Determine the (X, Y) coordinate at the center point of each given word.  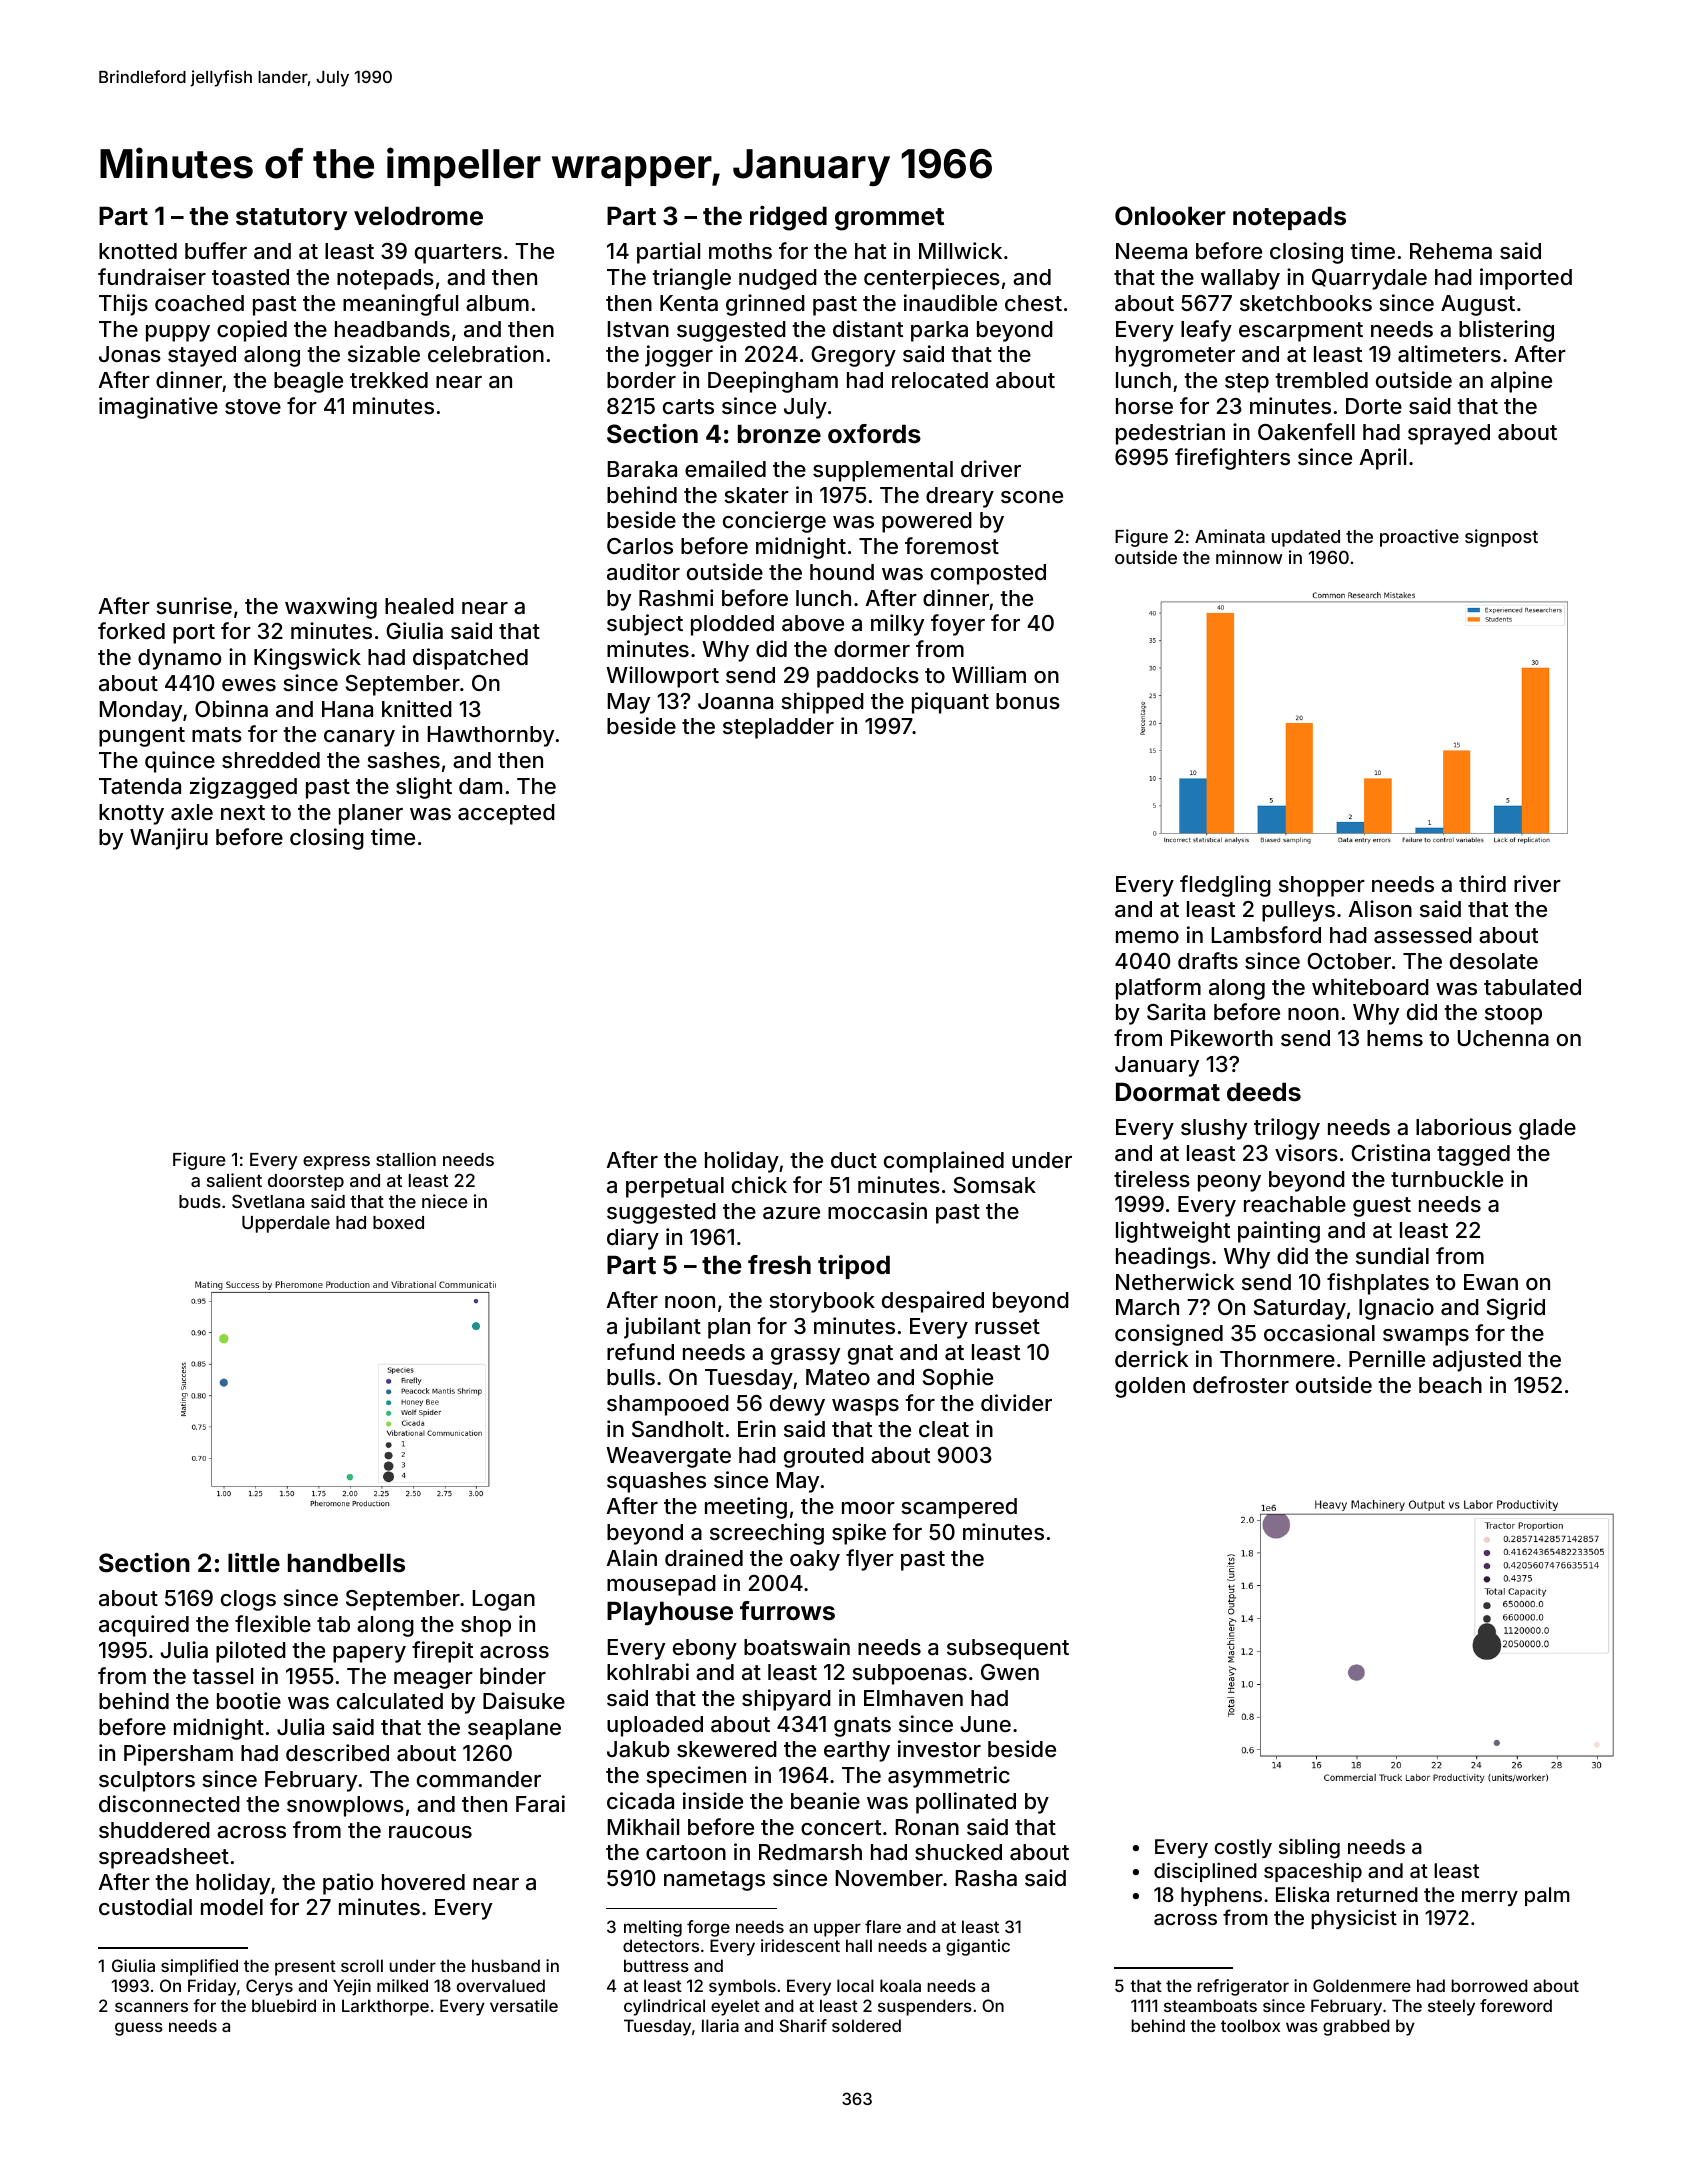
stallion (406, 1159)
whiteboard (1370, 987)
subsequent (1008, 1649)
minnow (1249, 557)
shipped (822, 703)
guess (139, 2029)
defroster (1241, 1384)
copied (252, 331)
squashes (656, 1482)
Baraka (642, 469)
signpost (1501, 538)
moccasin (877, 1211)
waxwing (331, 608)
